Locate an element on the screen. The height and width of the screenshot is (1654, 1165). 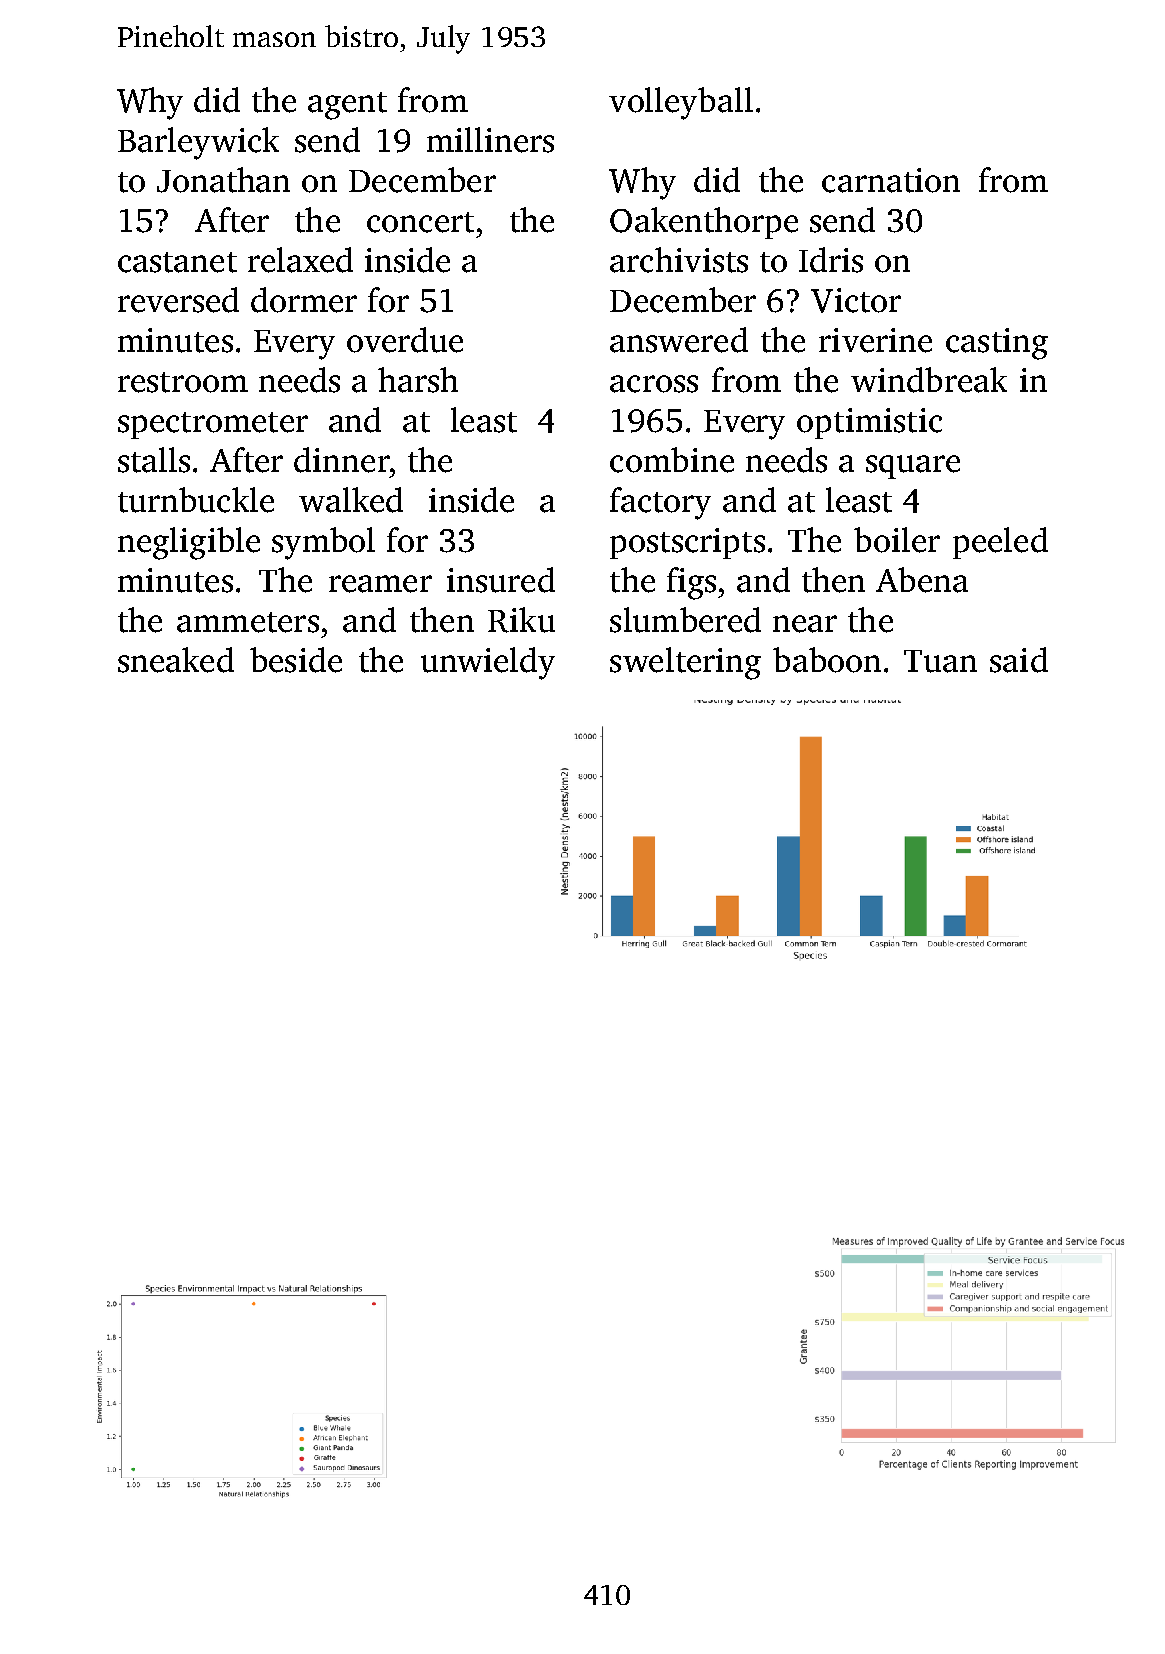
carnation is located at coordinates (891, 180).
